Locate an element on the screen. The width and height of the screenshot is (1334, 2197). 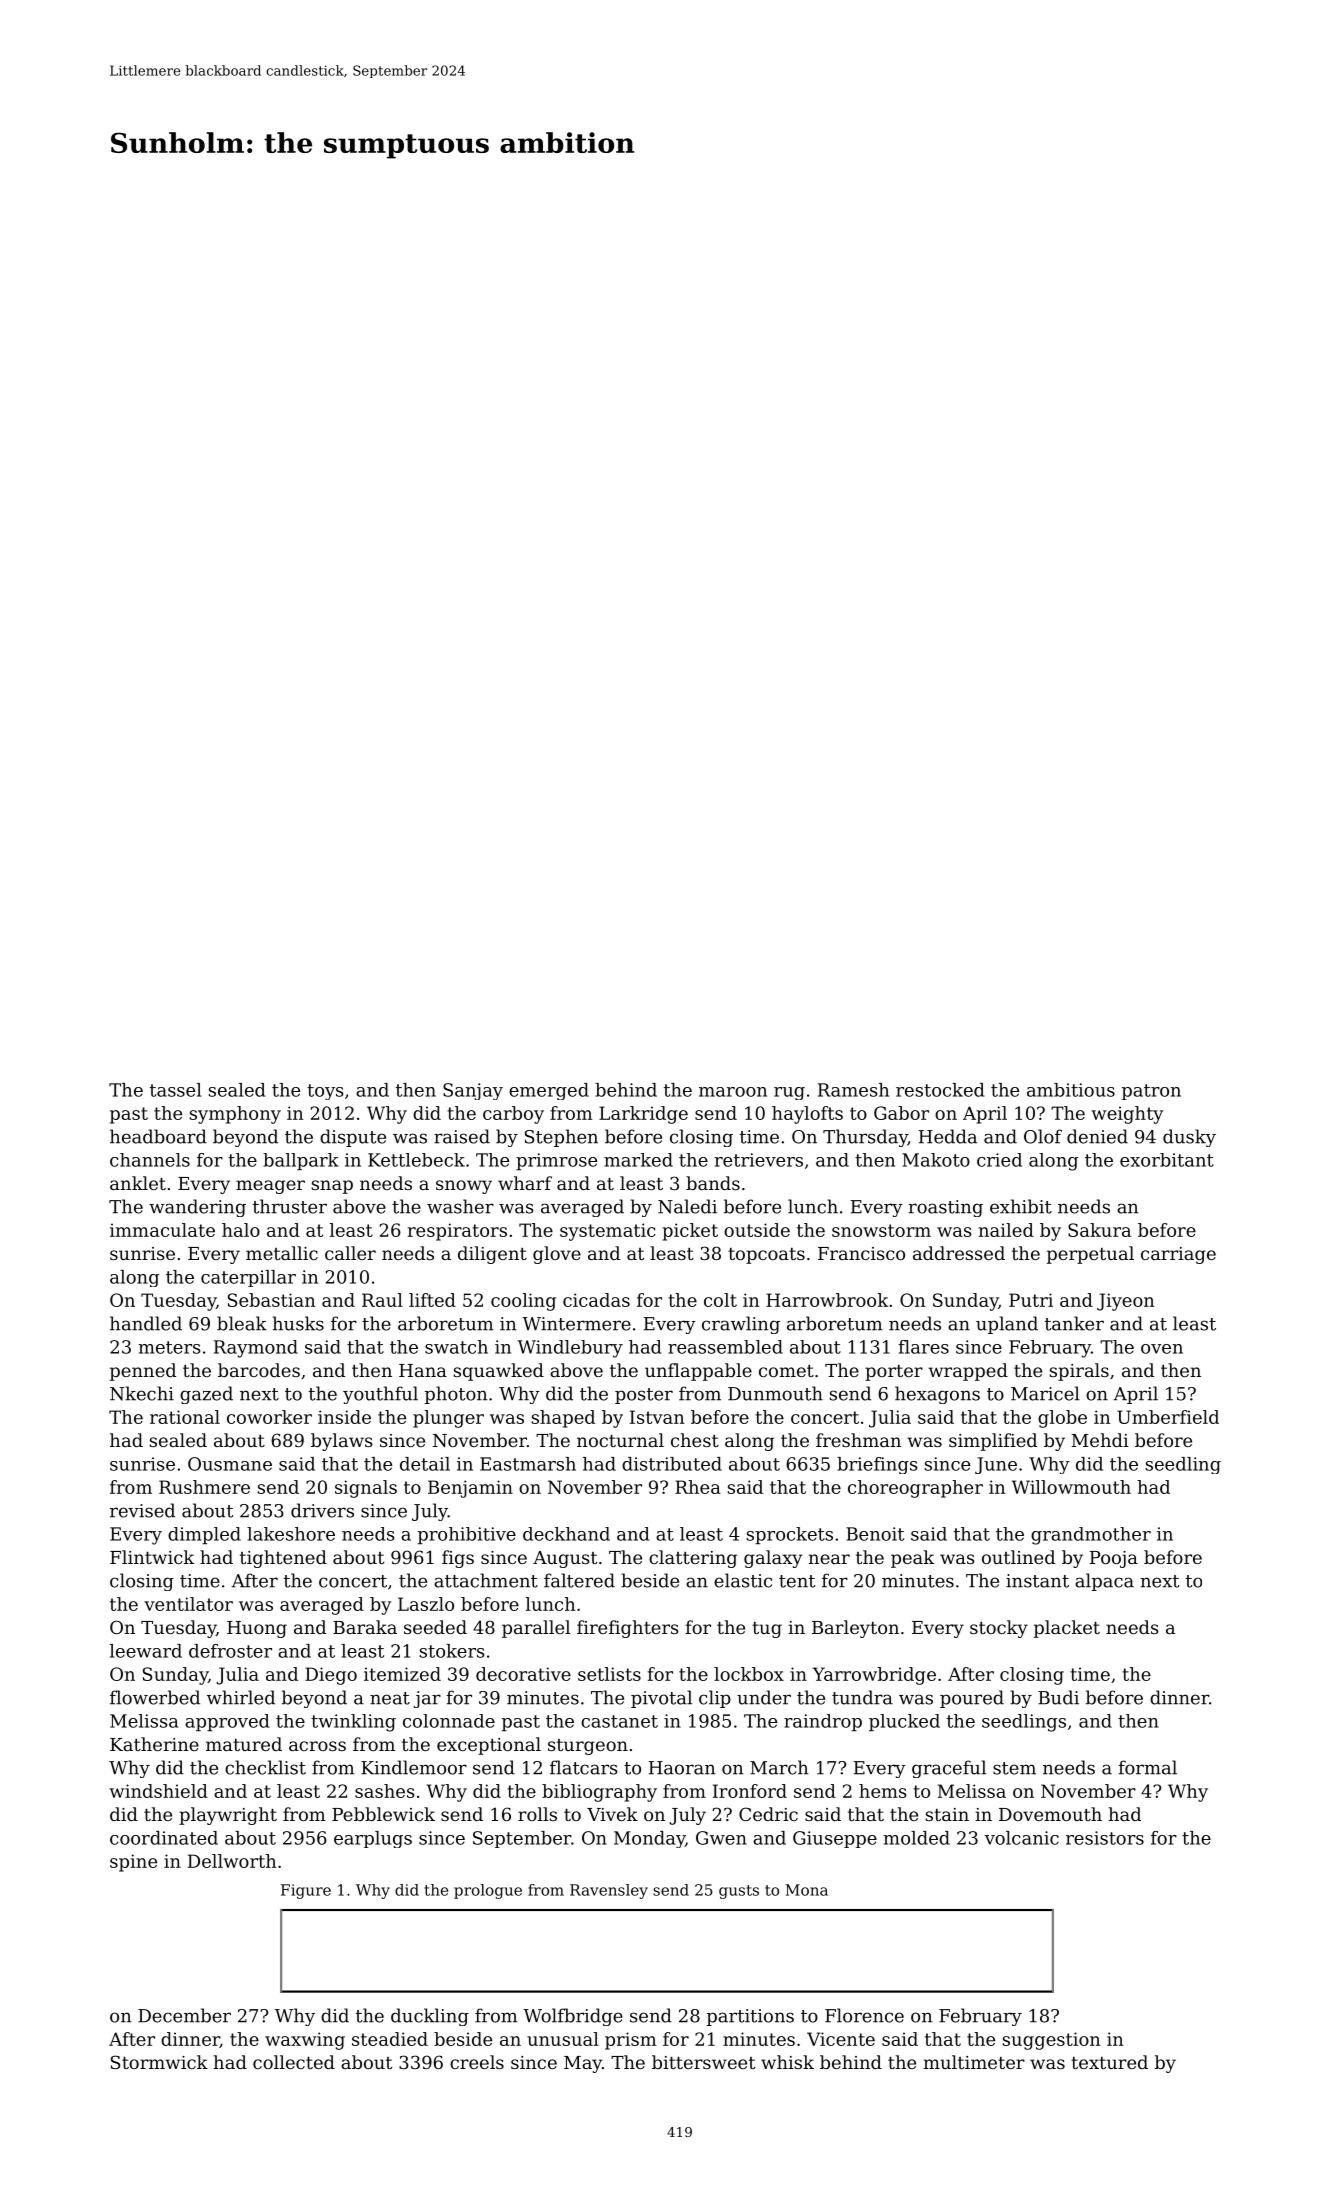
sashes is located at coordinates (385, 1791).
